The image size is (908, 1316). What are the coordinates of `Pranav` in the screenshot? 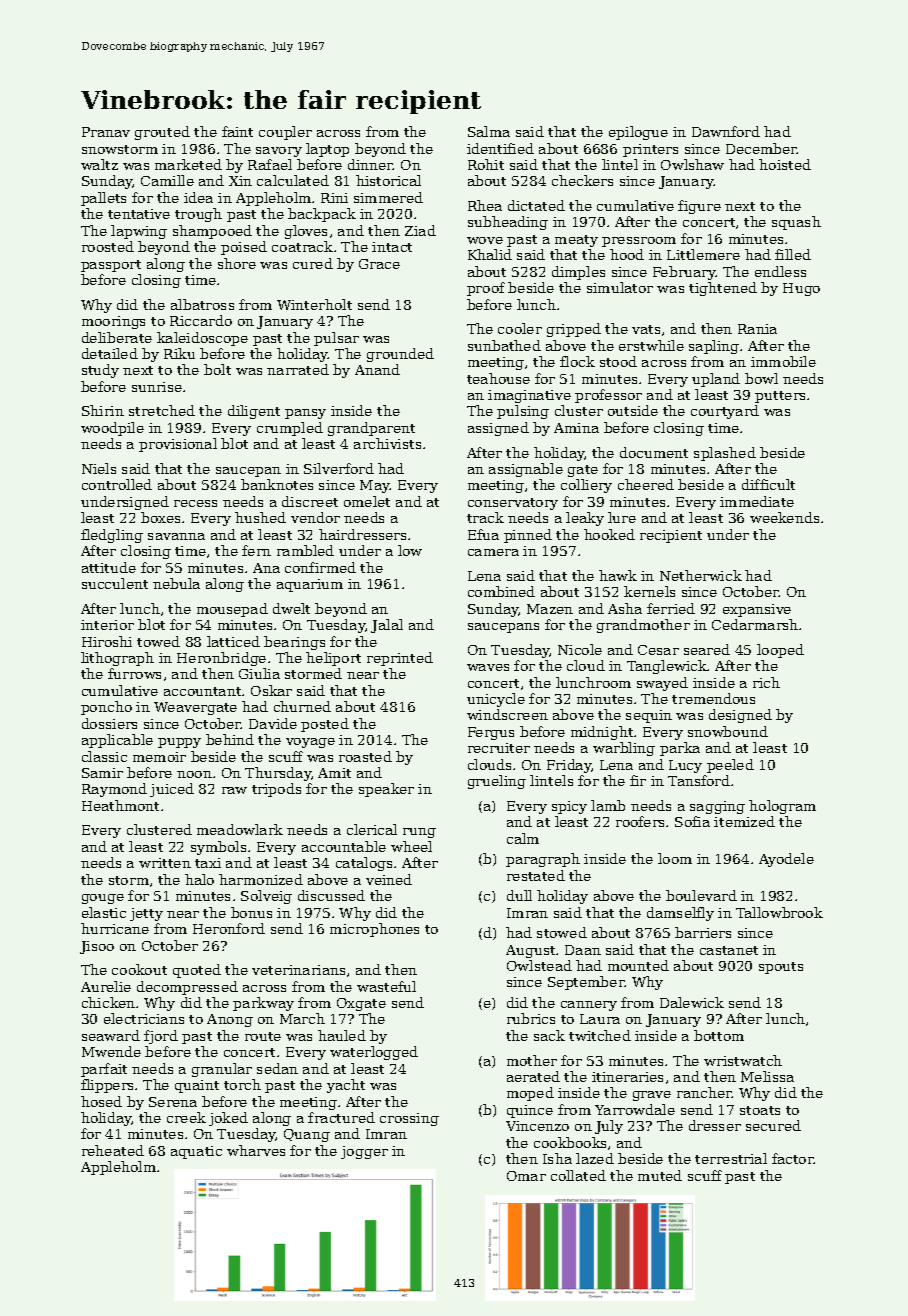 It's located at (106, 132).
